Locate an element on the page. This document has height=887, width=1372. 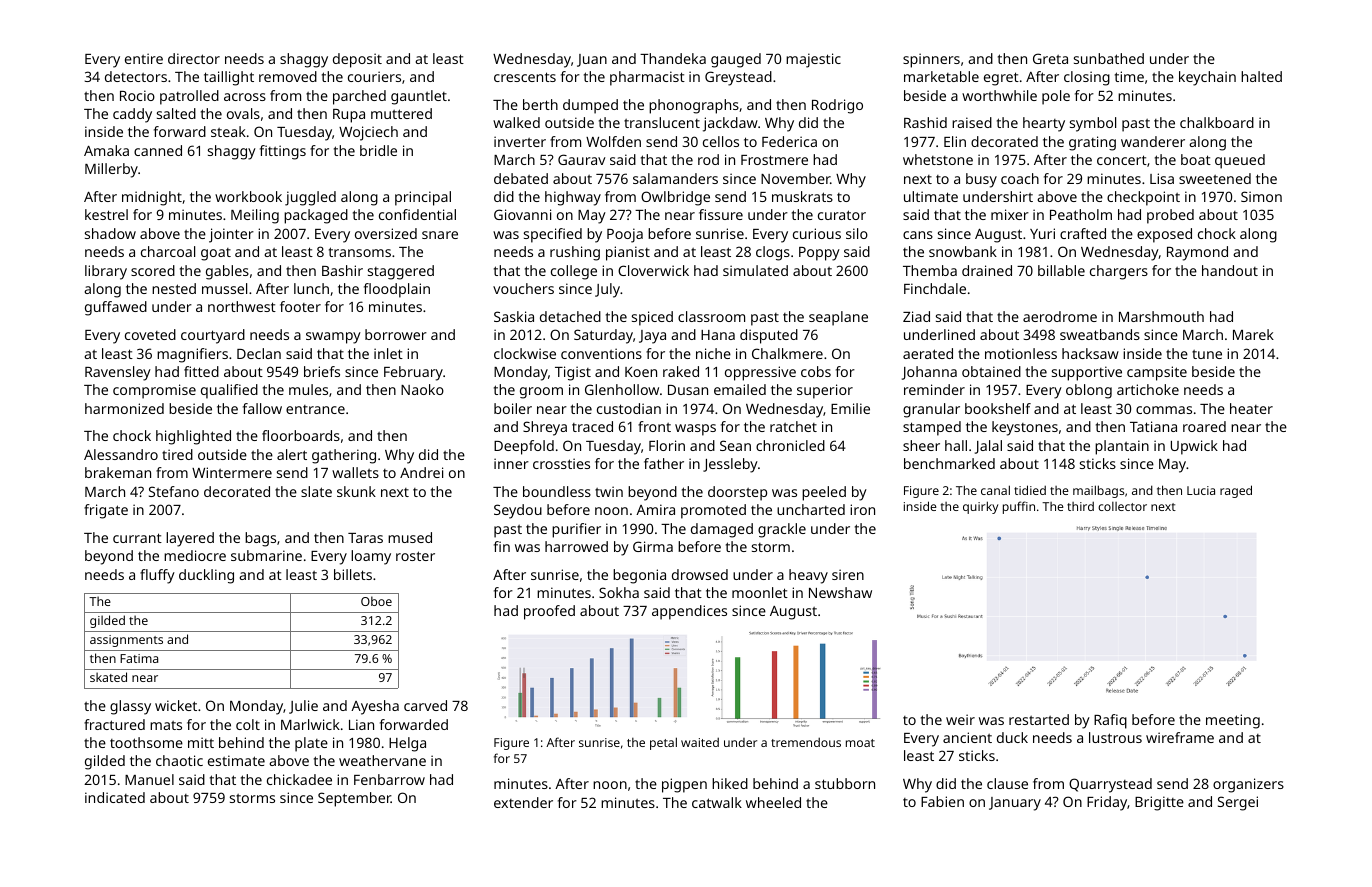
Juan is located at coordinates (592, 60).
